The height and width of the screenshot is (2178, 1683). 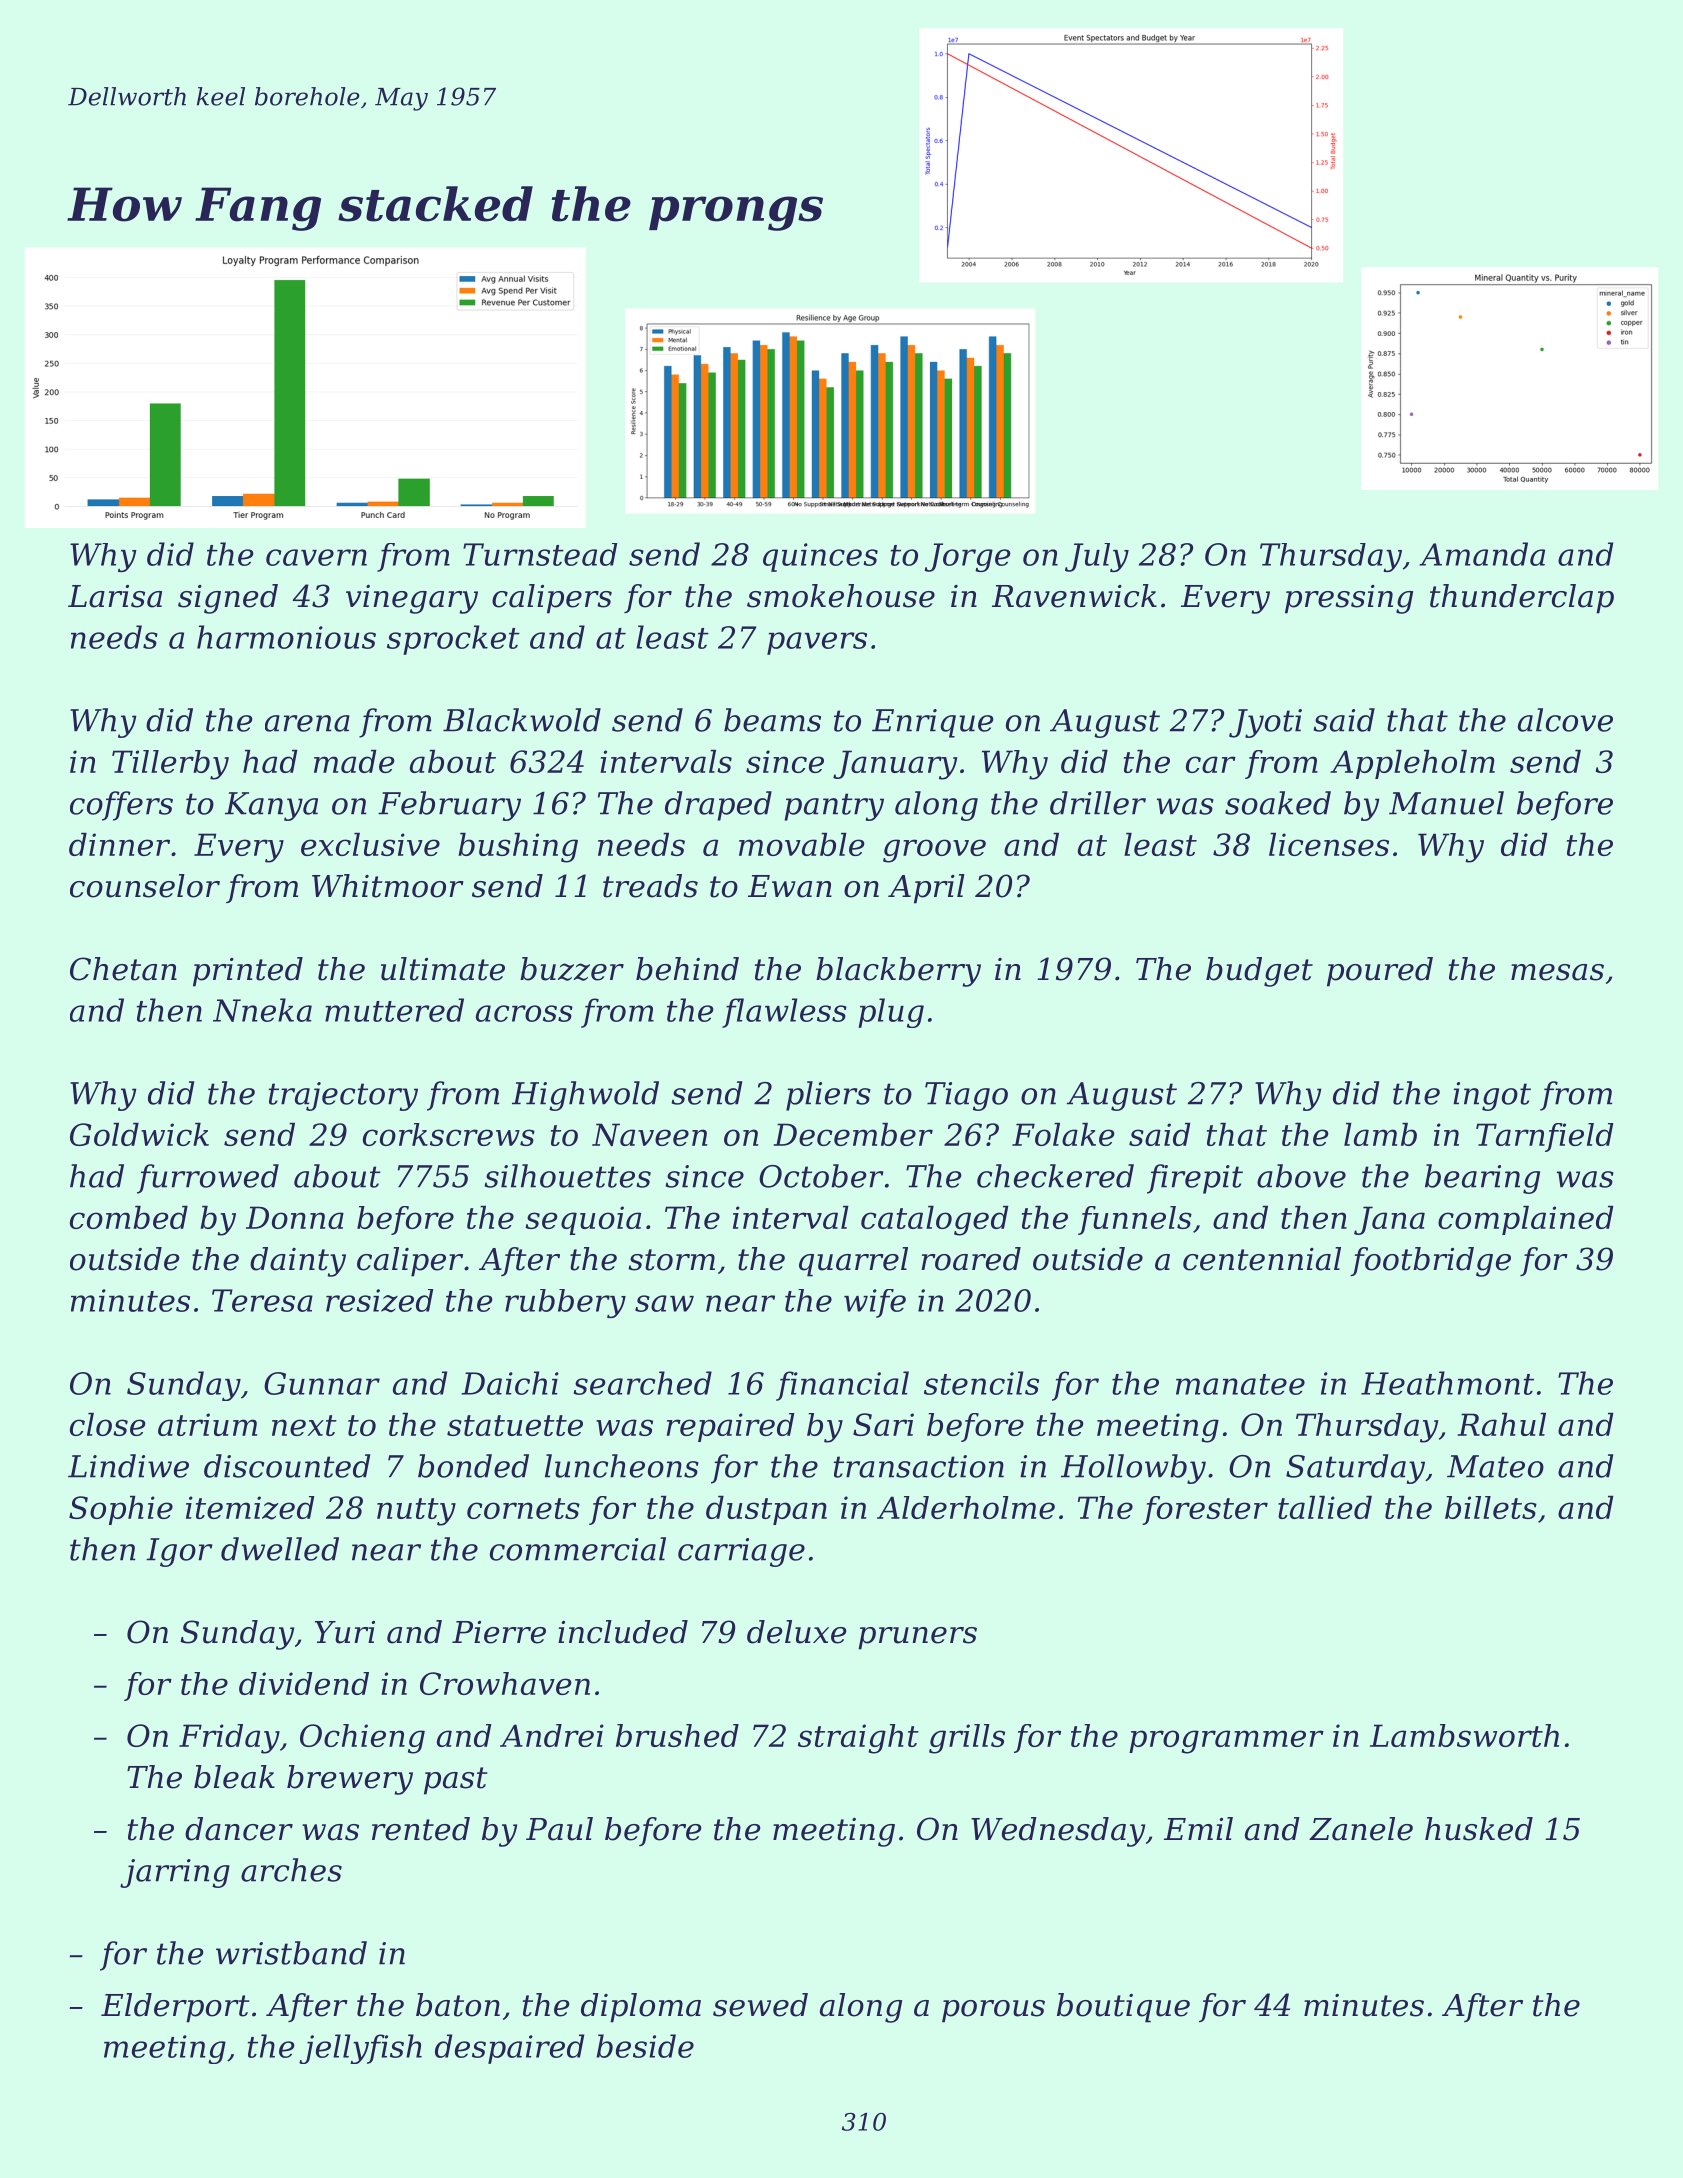 I want to click on treads, so click(x=650, y=886).
